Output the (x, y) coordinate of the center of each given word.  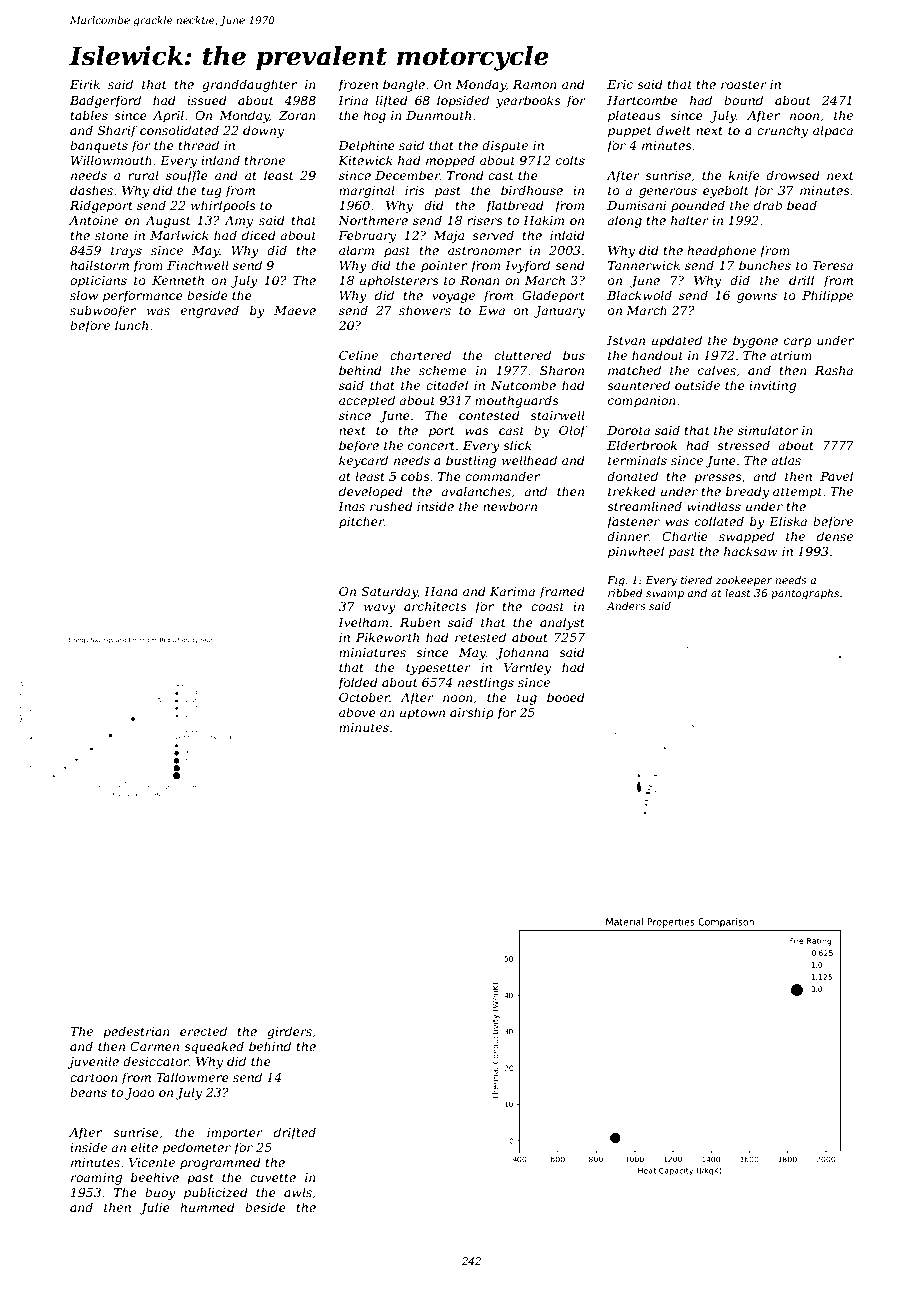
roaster (744, 84)
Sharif (118, 131)
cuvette (273, 1177)
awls (298, 1192)
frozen (358, 85)
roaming (96, 1179)
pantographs (805, 594)
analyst (562, 623)
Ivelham (363, 622)
